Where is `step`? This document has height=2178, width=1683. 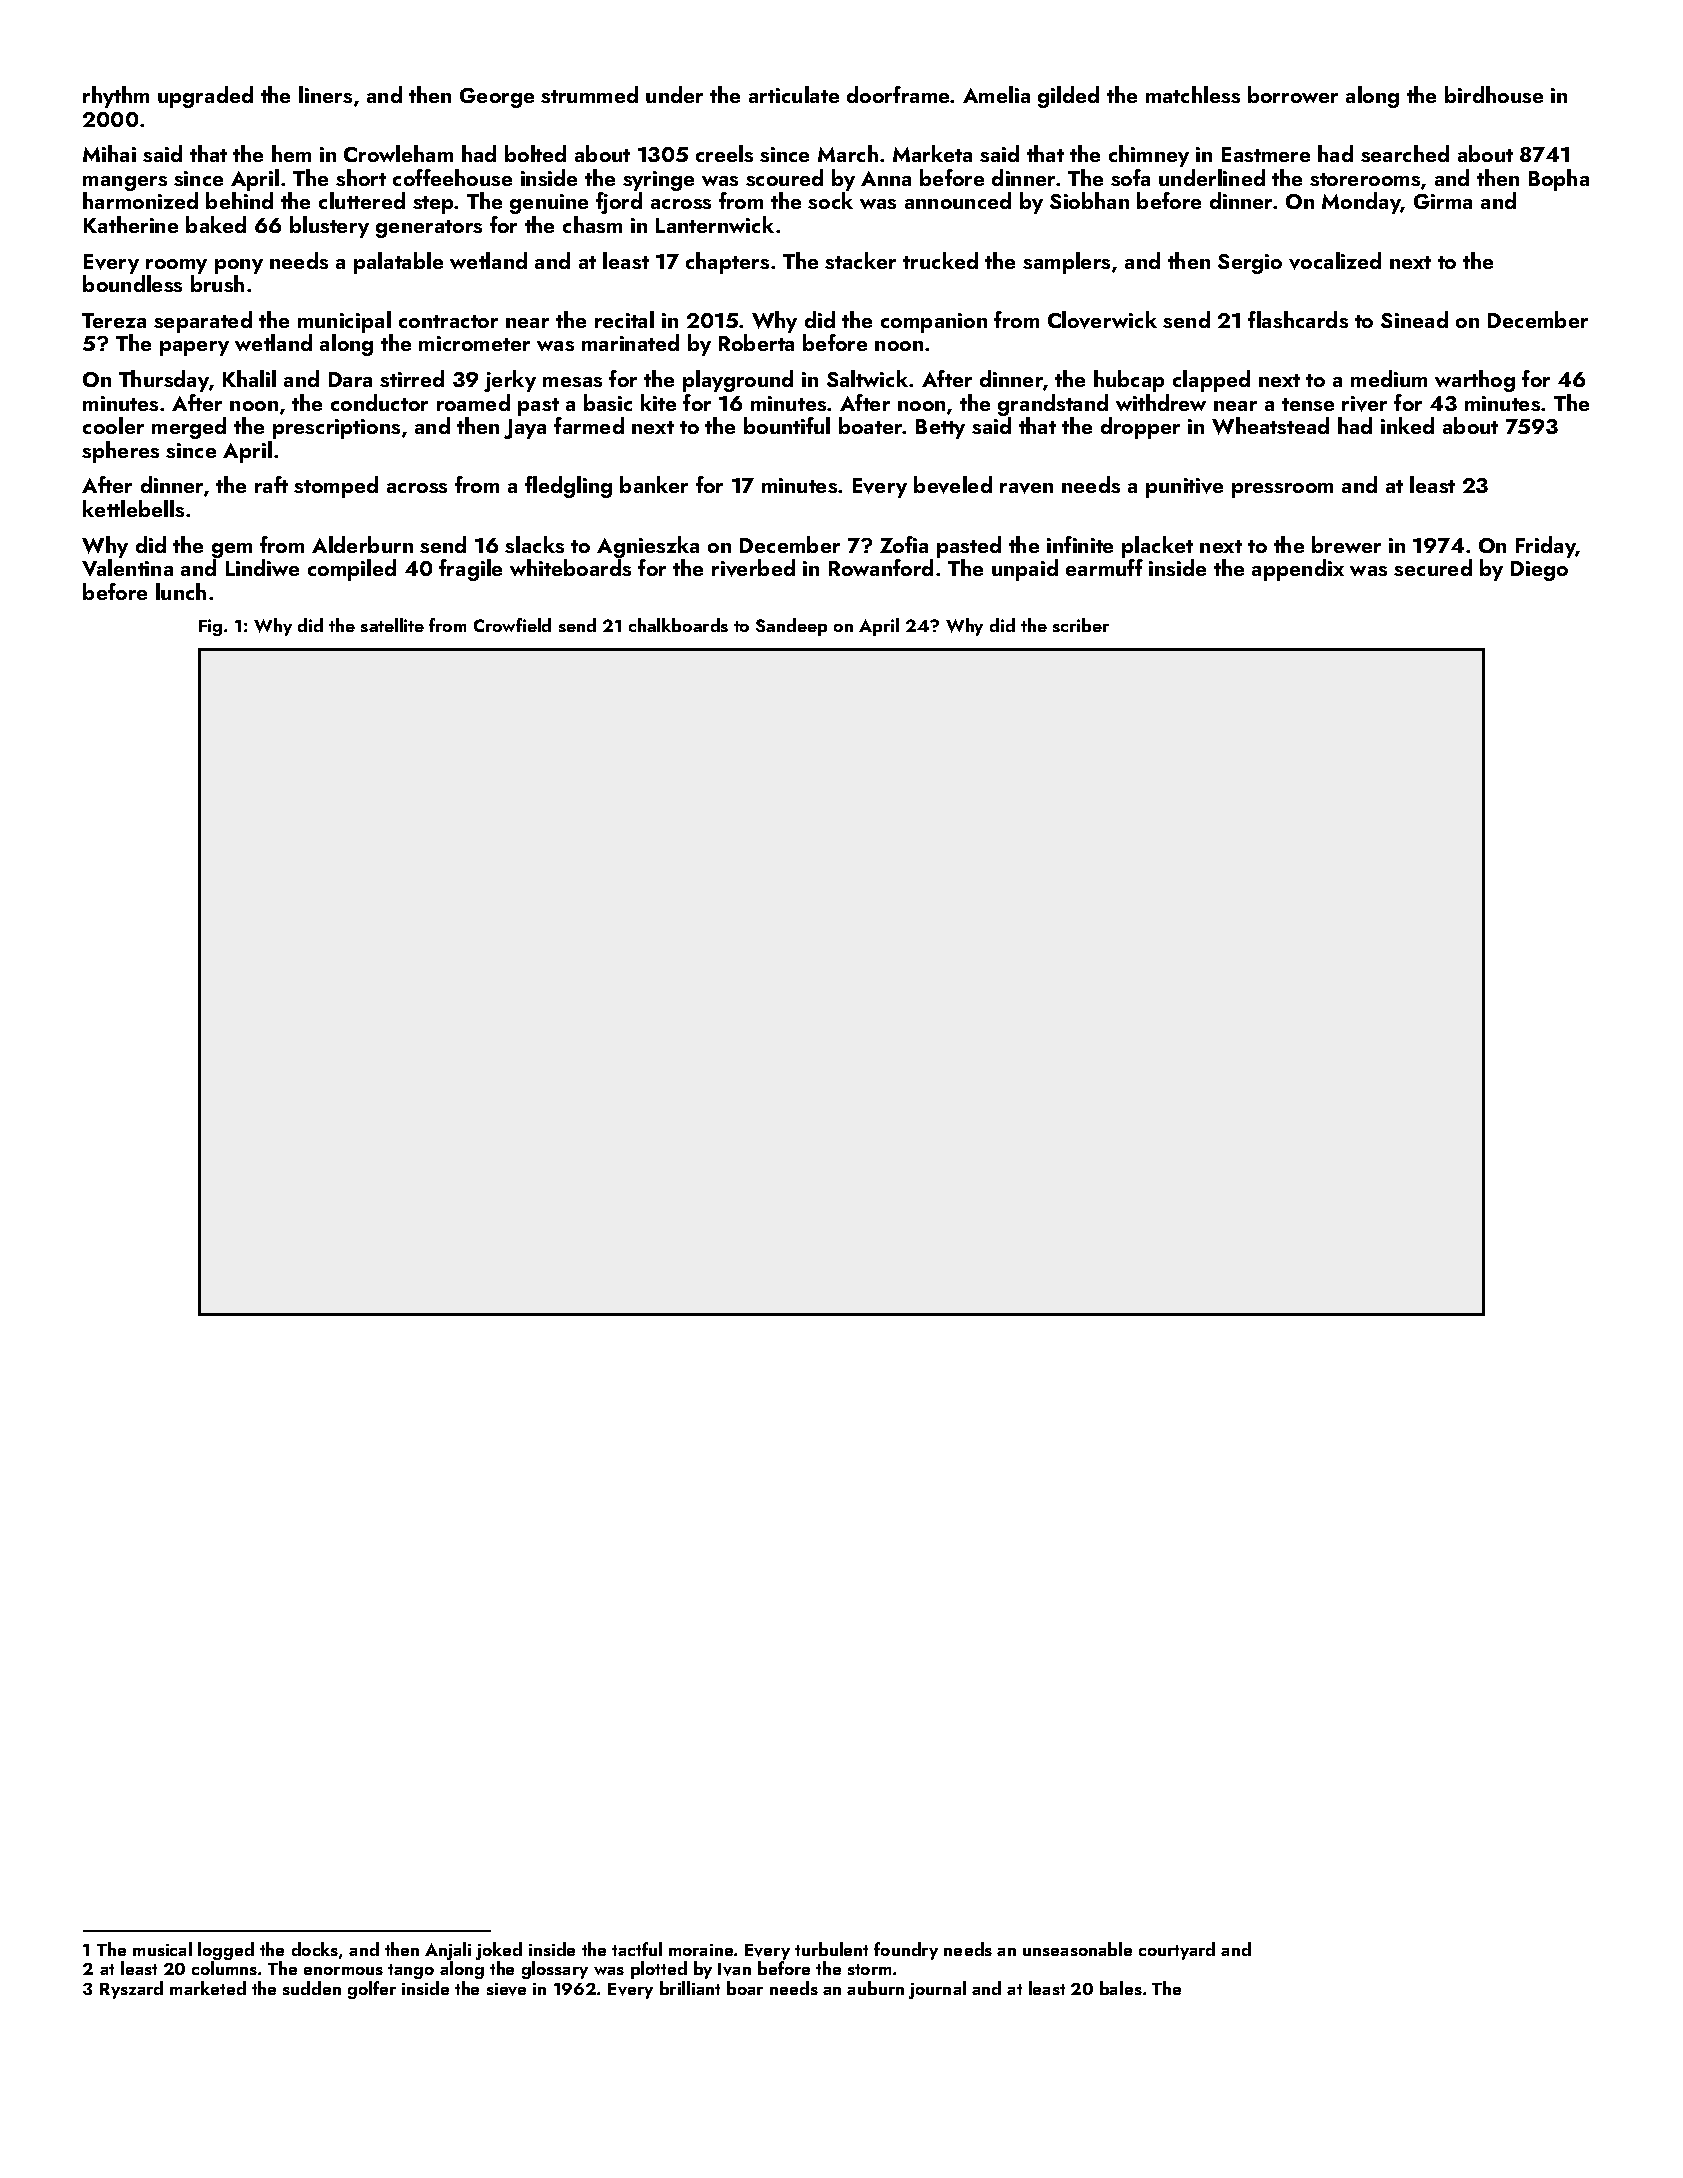
step is located at coordinates (434, 205).
